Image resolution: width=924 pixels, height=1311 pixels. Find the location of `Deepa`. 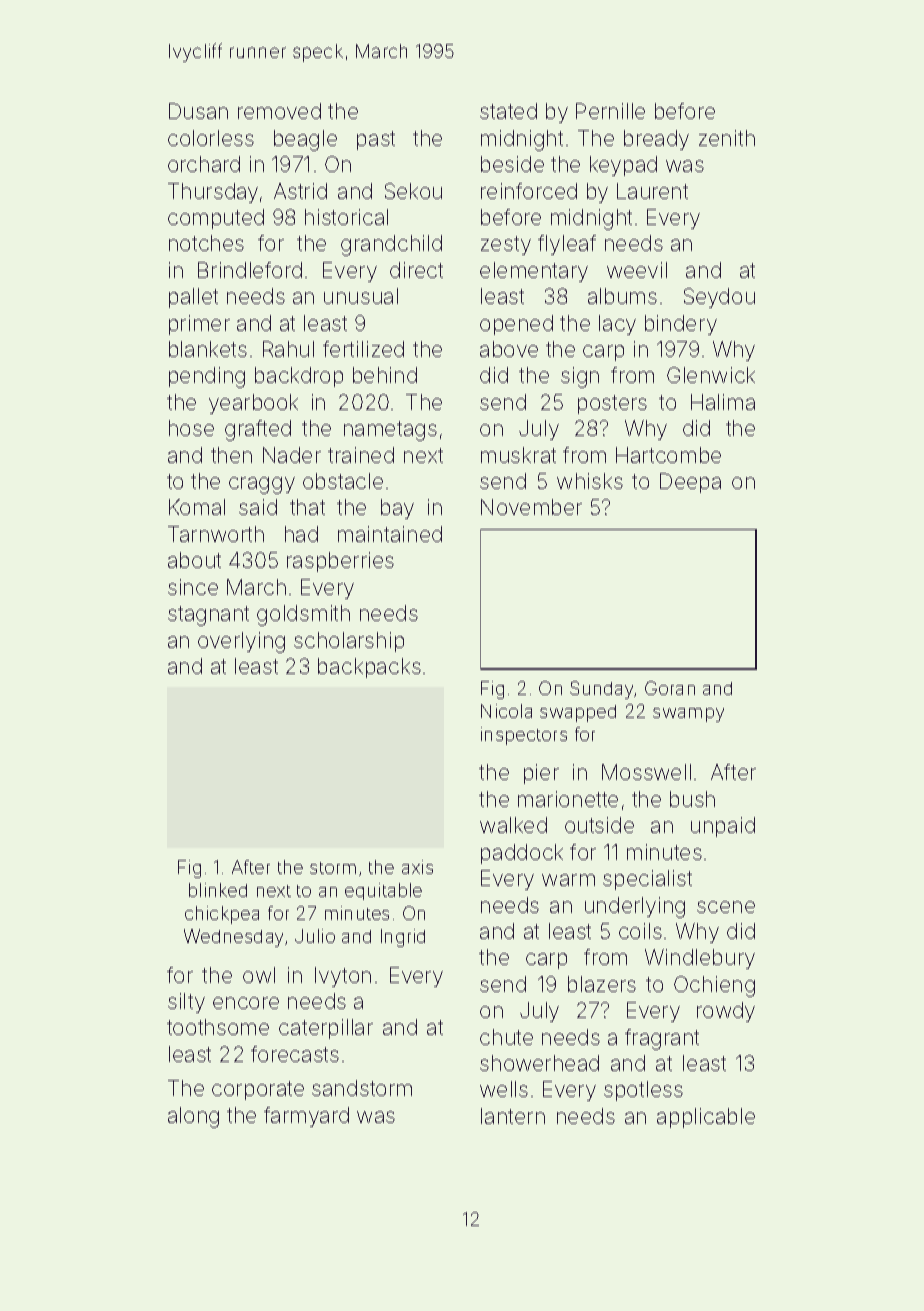

Deepa is located at coordinates (690, 483).
